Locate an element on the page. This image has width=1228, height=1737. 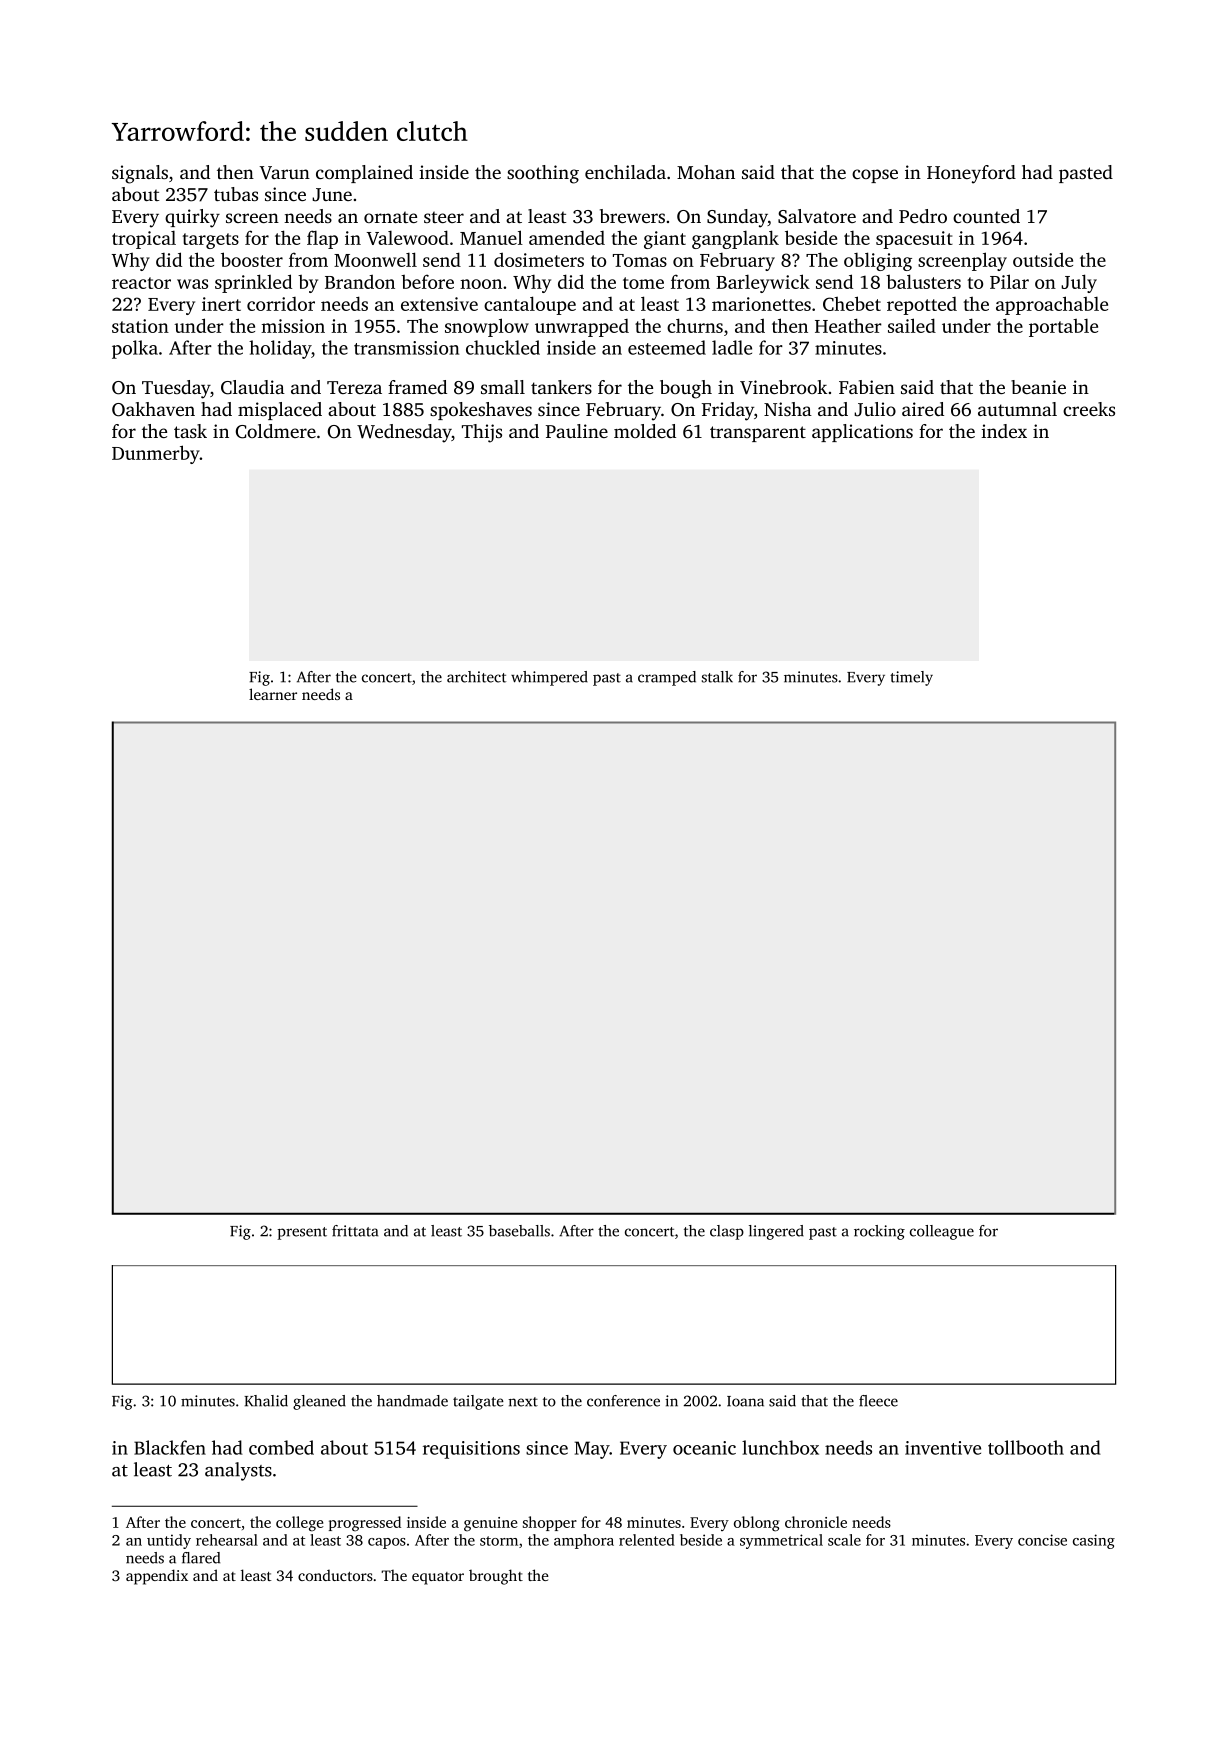
colleague is located at coordinates (942, 1232).
